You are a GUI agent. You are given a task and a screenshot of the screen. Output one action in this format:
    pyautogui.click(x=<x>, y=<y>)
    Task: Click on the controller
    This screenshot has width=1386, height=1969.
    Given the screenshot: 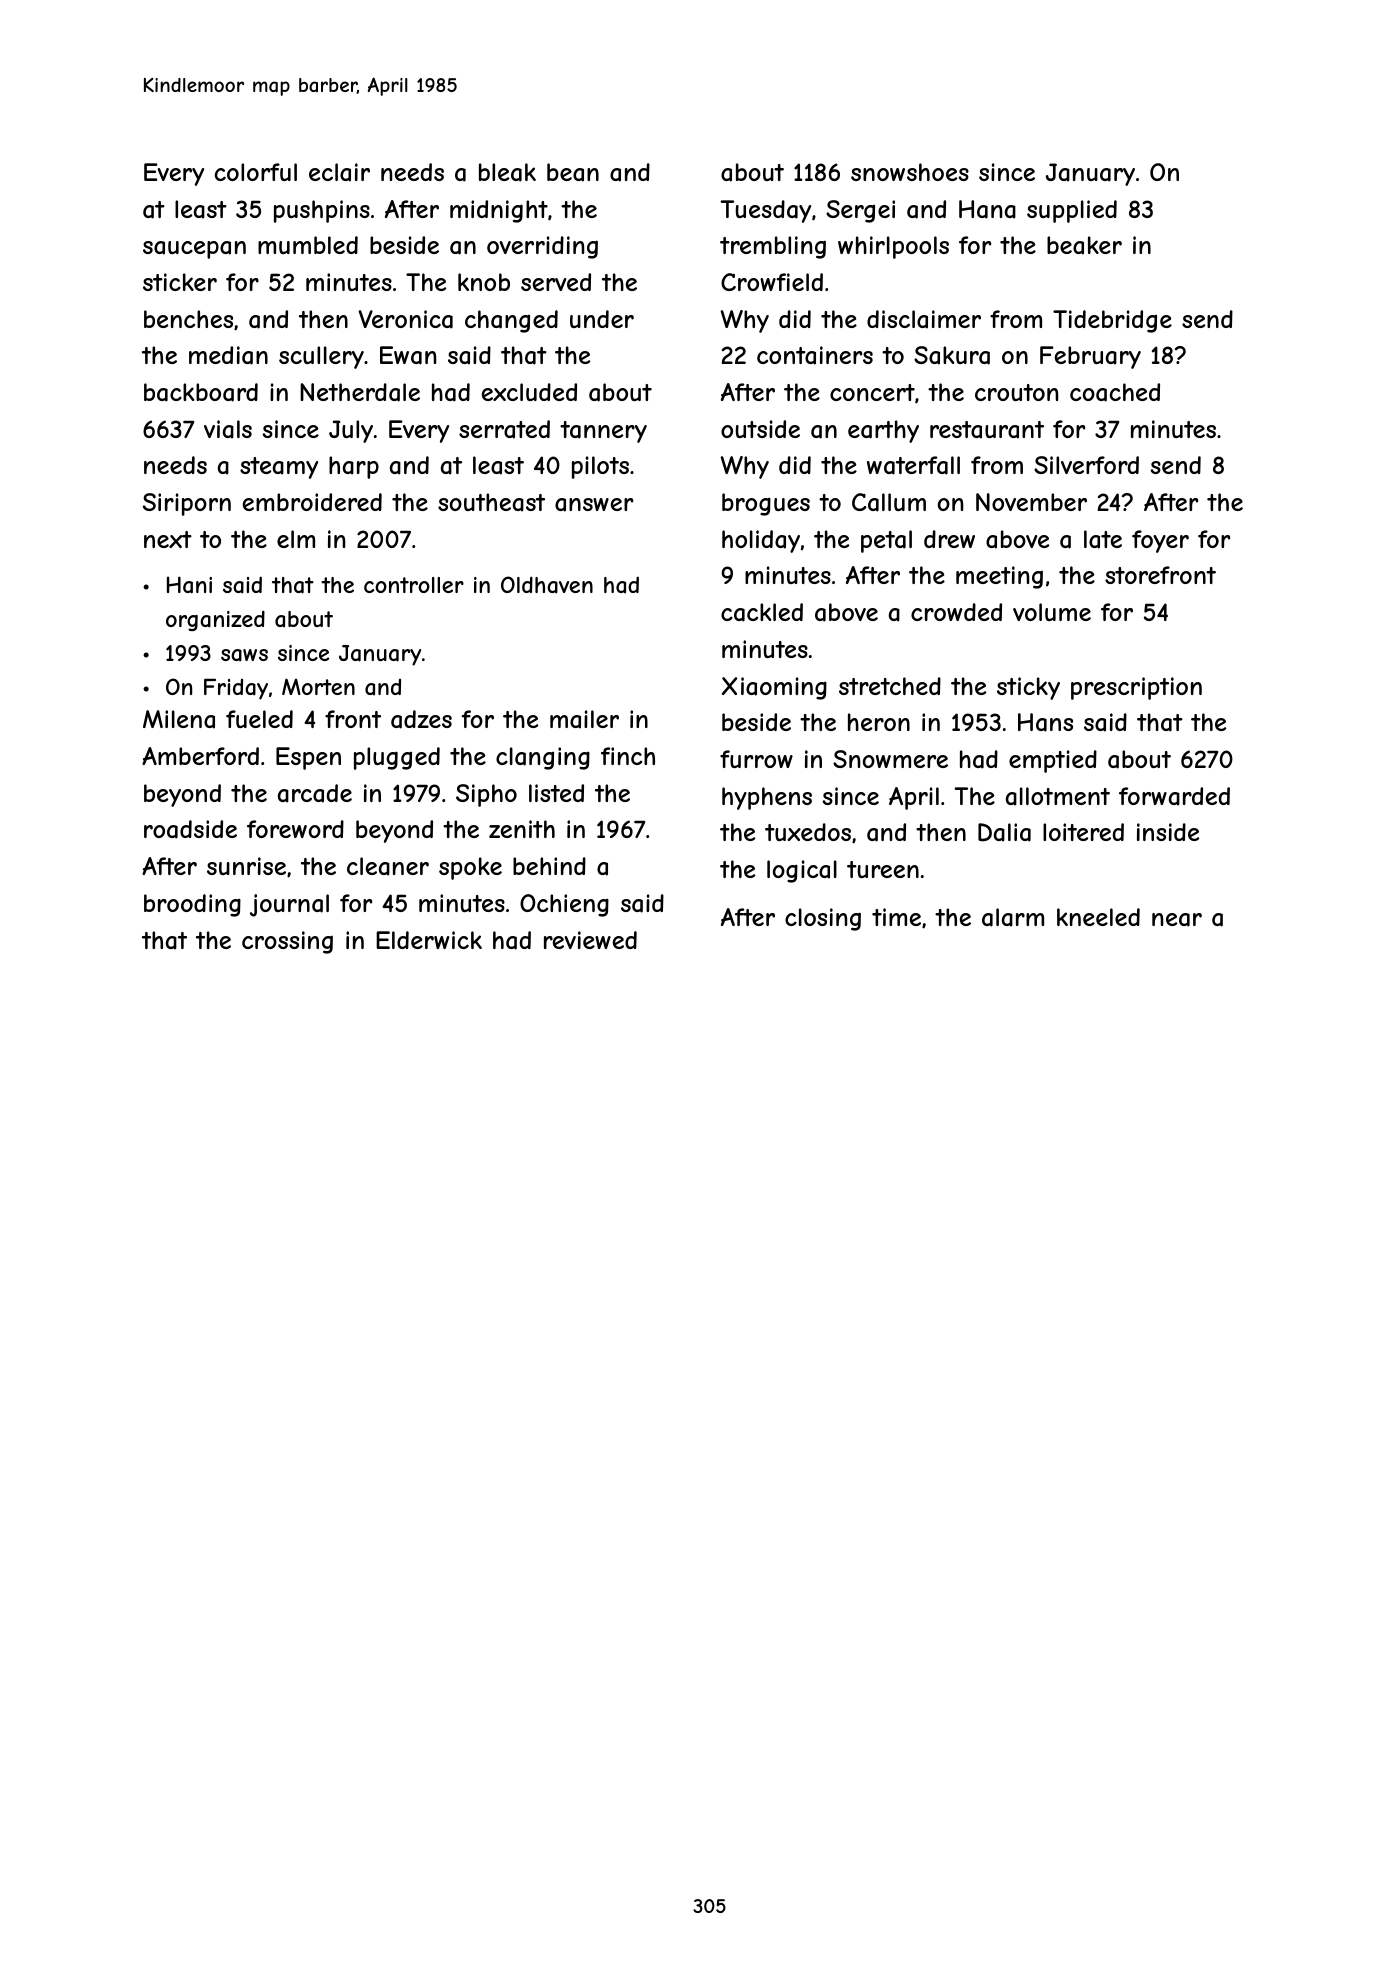 What is the action you would take?
    pyautogui.click(x=414, y=585)
